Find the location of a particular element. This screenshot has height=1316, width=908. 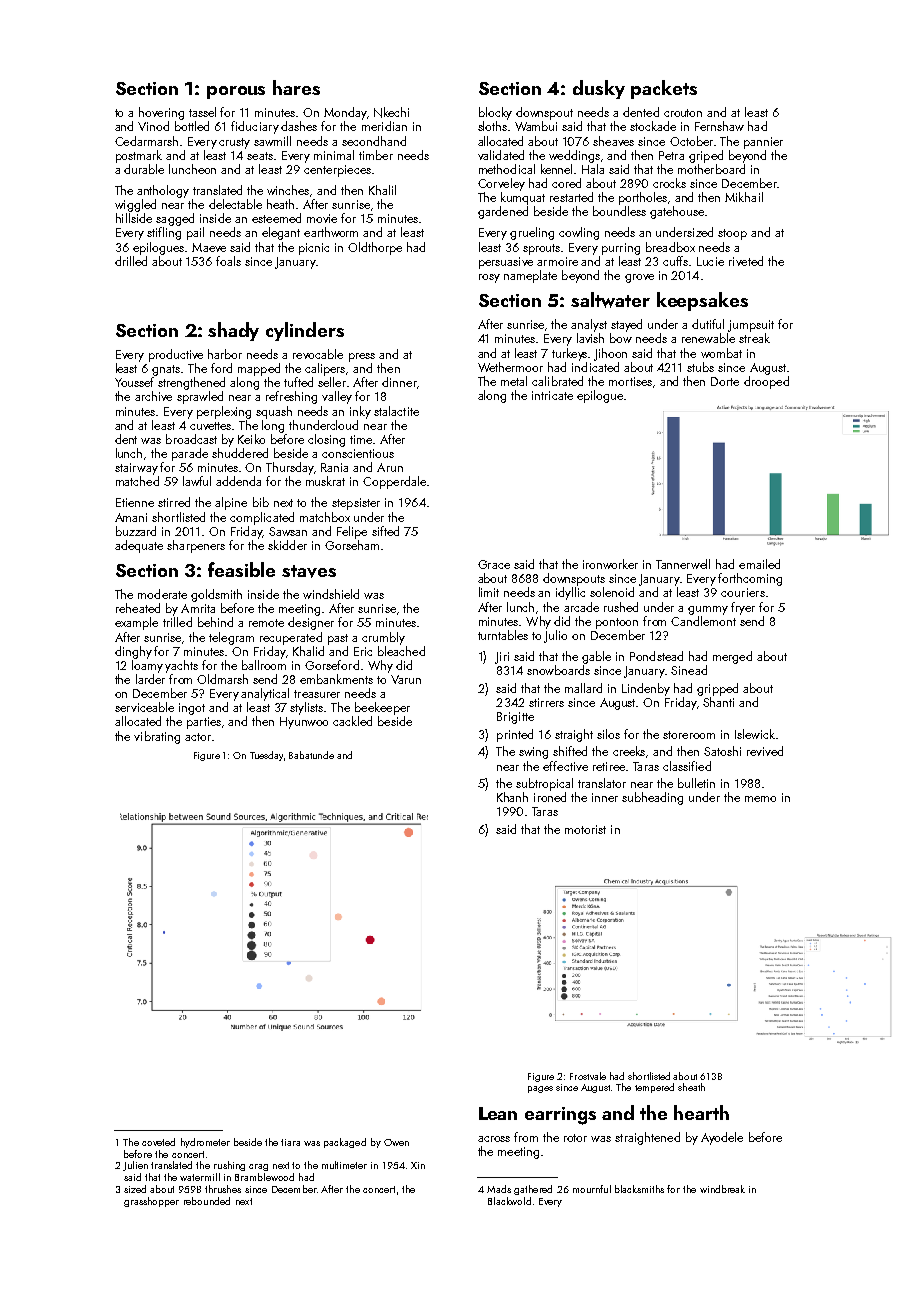

cackled is located at coordinates (352, 721).
